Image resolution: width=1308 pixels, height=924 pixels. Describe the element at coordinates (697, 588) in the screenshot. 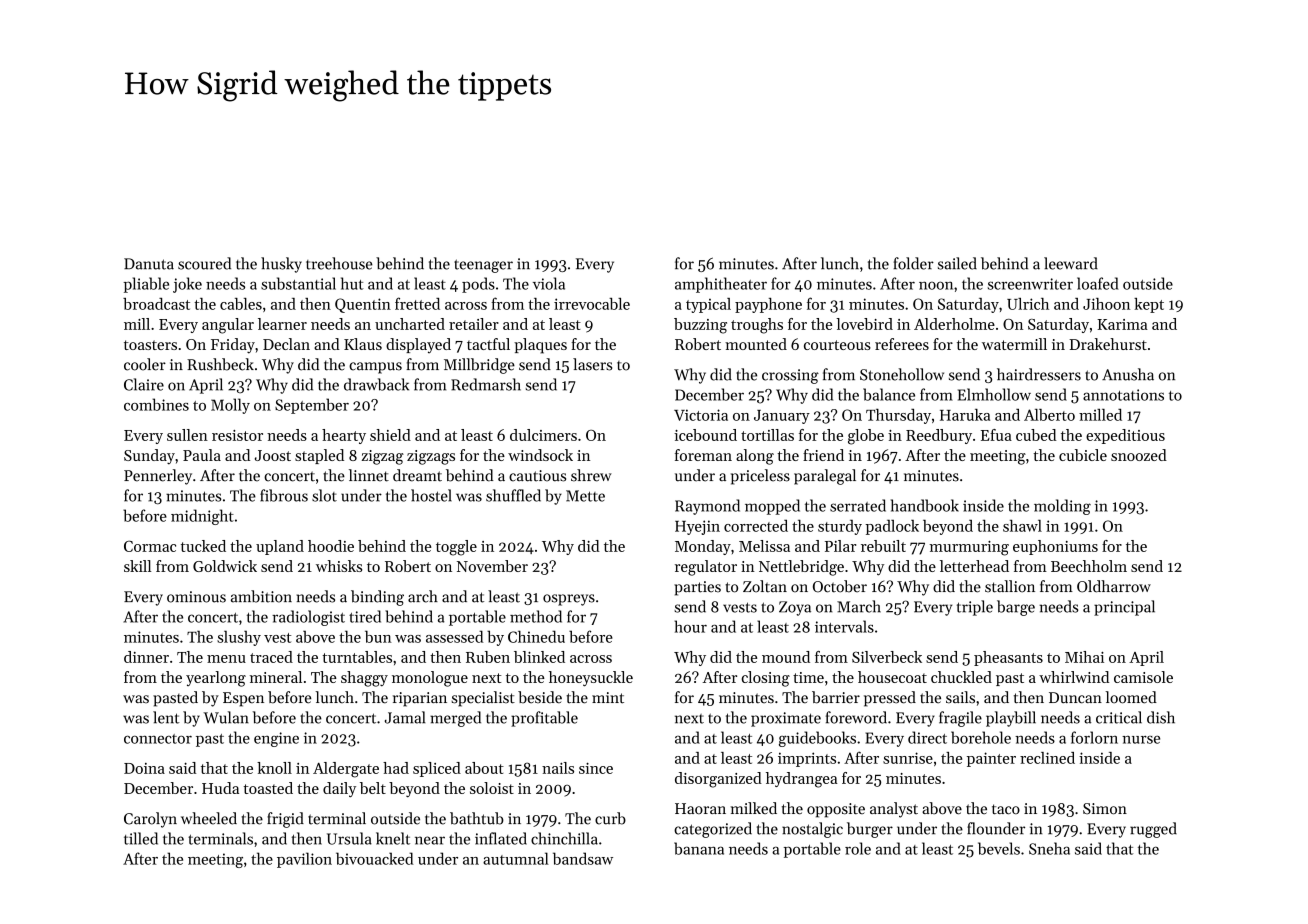

I see `parties` at that location.
